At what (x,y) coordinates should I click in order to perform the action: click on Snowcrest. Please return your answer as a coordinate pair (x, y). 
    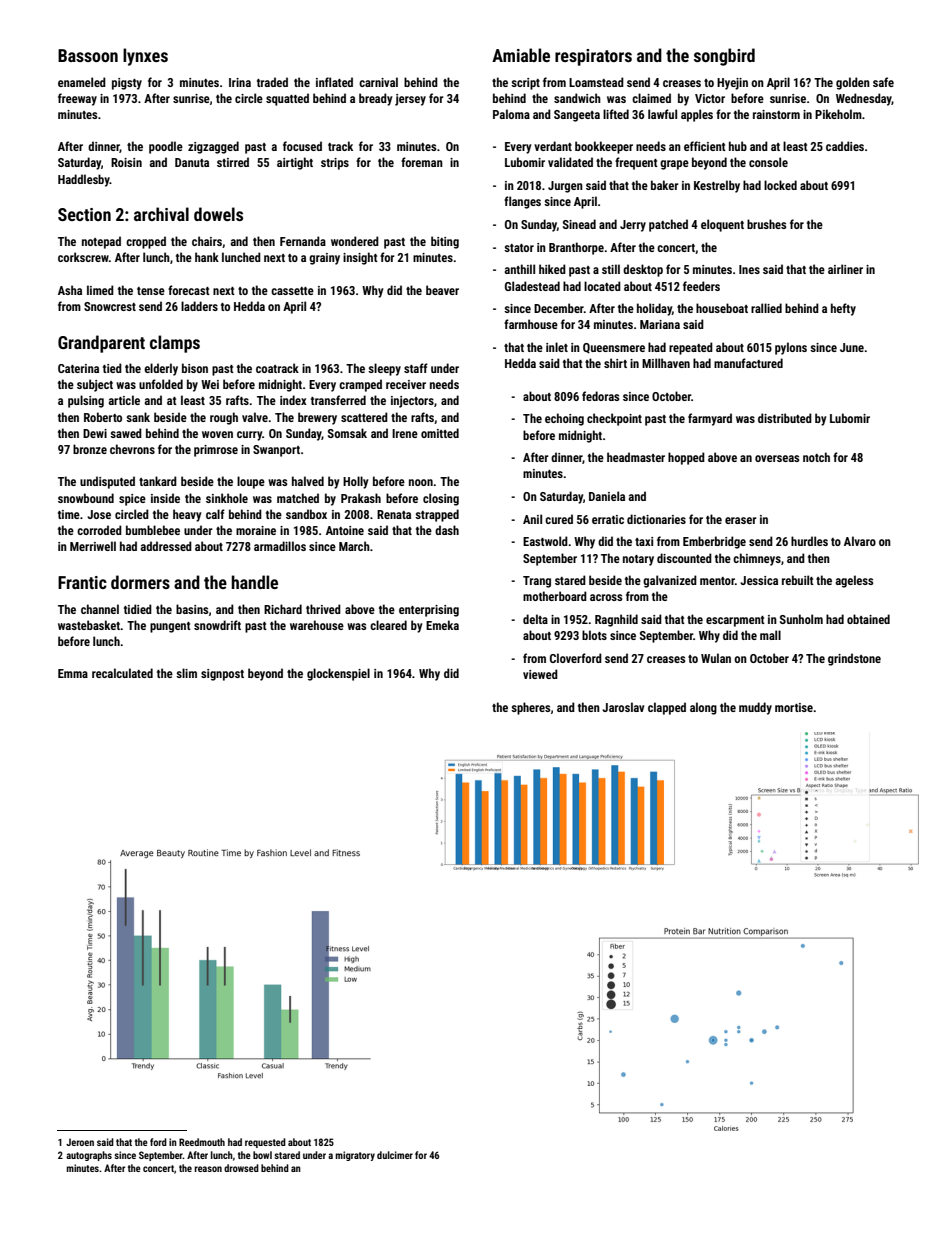
    Looking at the image, I should click on (110, 306).
